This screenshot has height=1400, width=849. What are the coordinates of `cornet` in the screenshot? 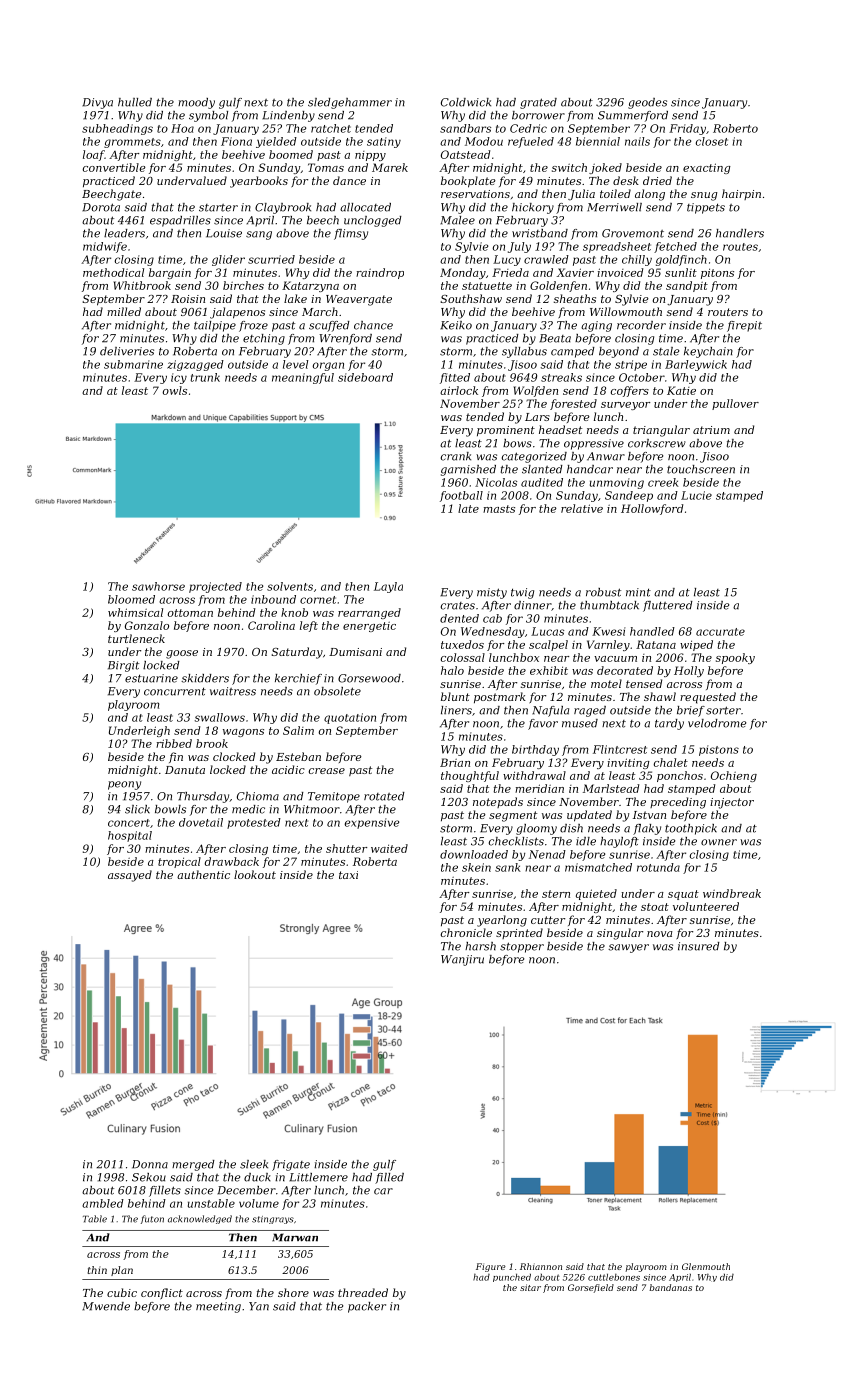 It's located at (318, 600).
